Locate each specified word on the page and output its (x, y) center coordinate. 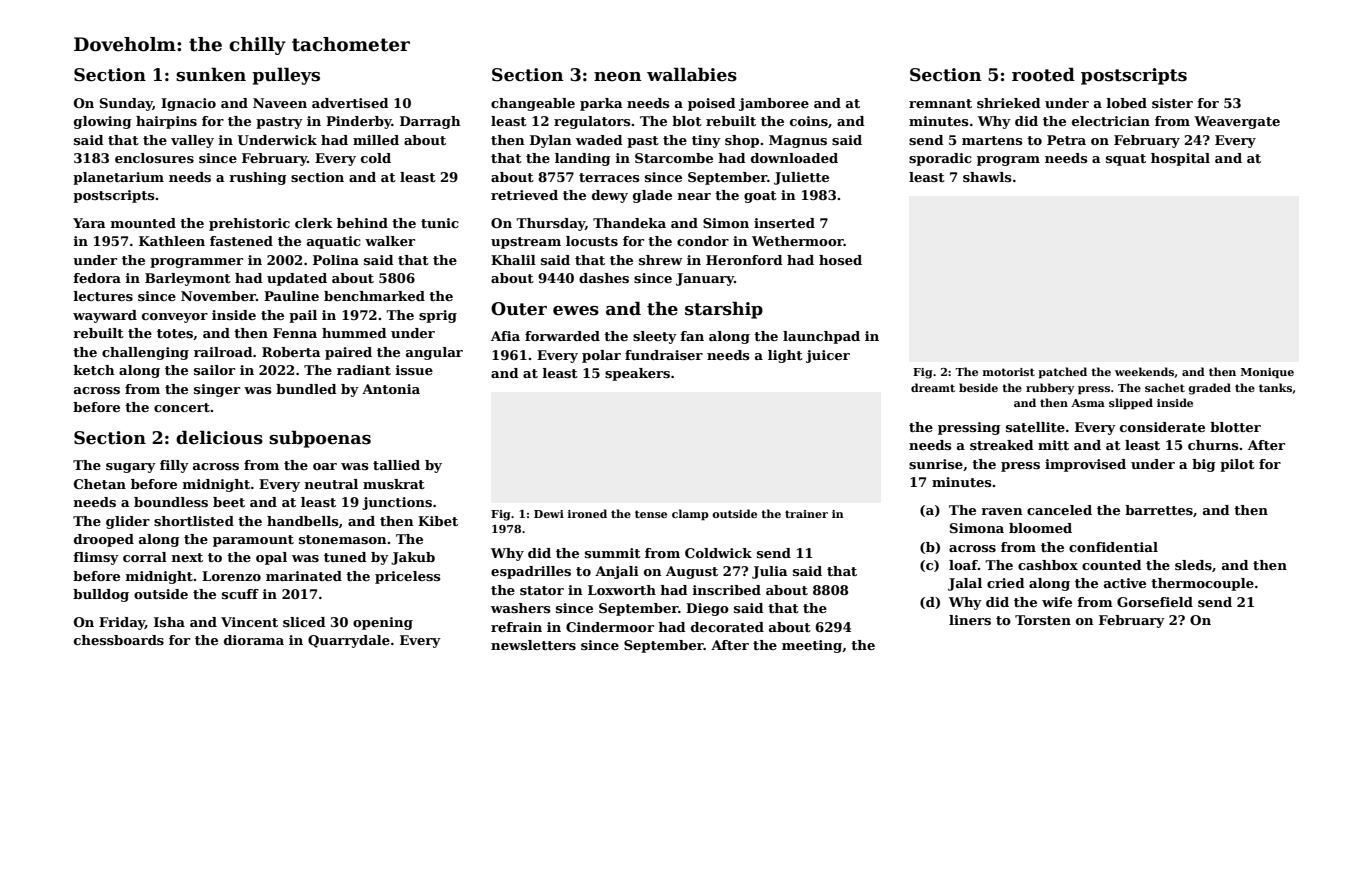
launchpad (821, 337)
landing (582, 159)
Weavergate (1237, 122)
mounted (143, 223)
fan (692, 336)
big (1203, 465)
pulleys (286, 76)
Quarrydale (349, 641)
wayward (105, 316)
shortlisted (194, 521)
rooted (1043, 75)
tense (651, 514)
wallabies (692, 75)
